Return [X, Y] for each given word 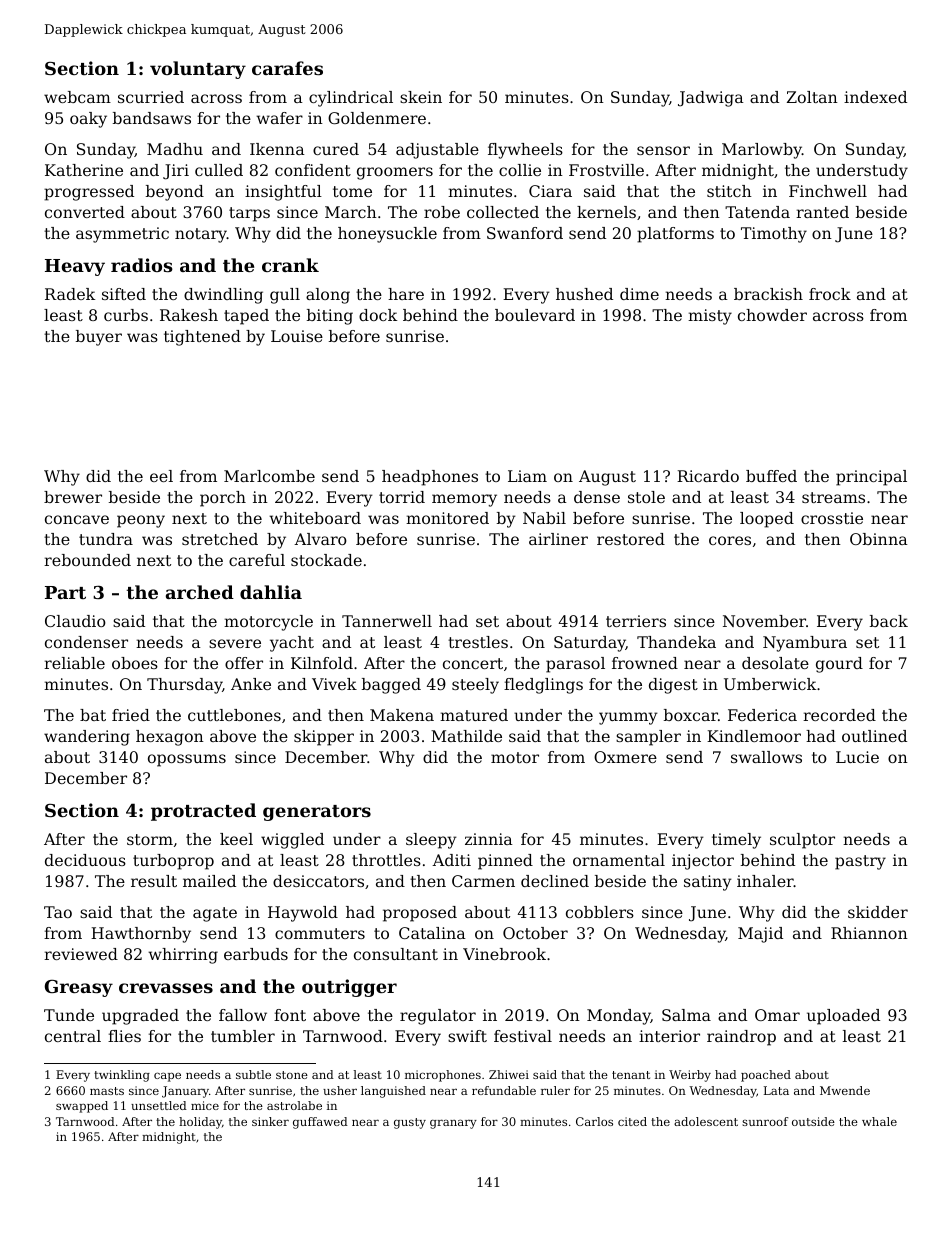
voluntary [198, 70]
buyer [99, 338]
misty [710, 317]
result [154, 881]
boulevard [535, 315]
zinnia [489, 839]
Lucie [857, 757]
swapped [82, 1107]
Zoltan [812, 97]
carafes [287, 68]
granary [453, 1124]
